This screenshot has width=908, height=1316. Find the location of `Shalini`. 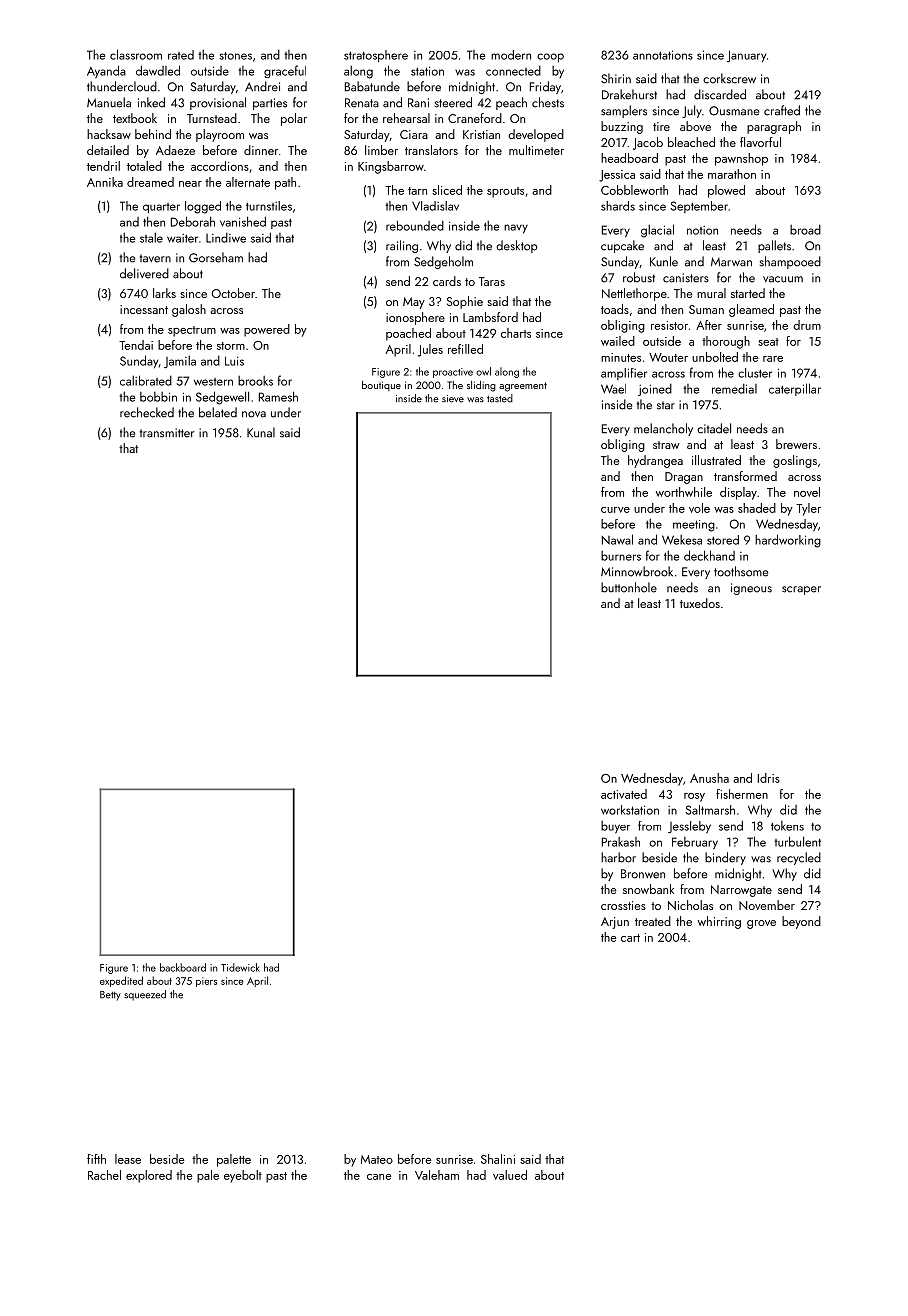

Shalini is located at coordinates (498, 1159).
